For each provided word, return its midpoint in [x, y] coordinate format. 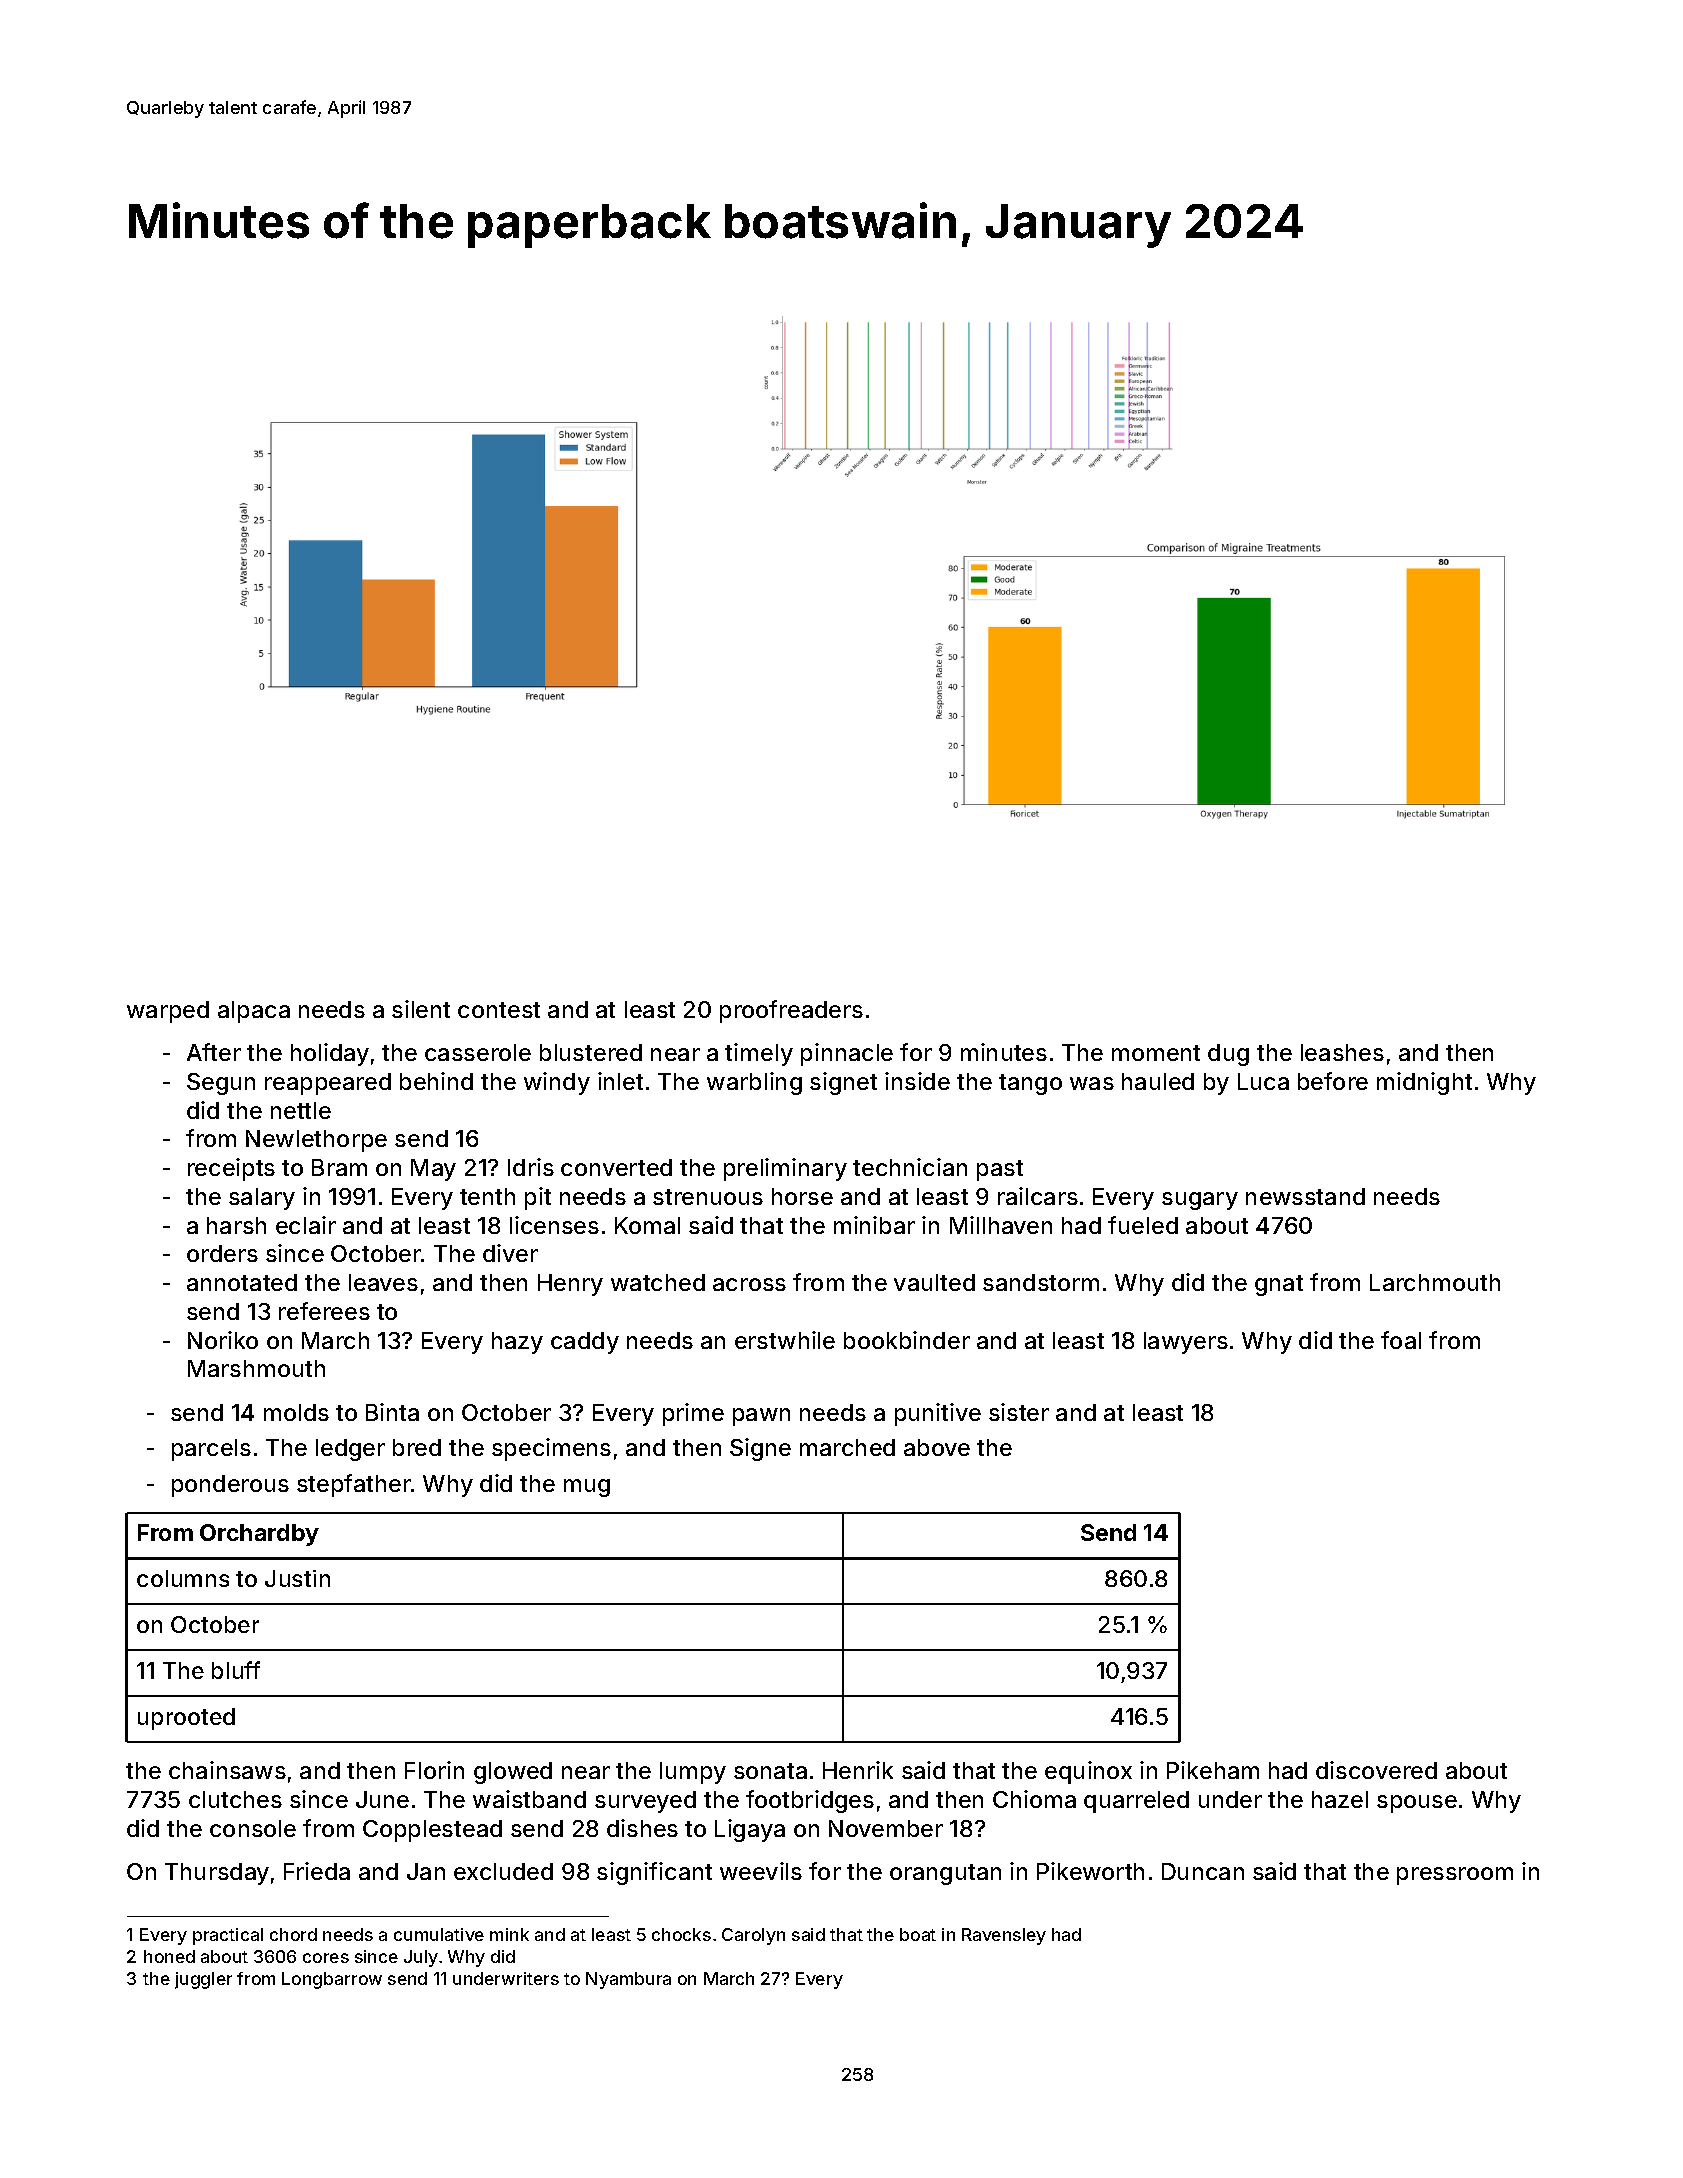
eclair [306, 1225]
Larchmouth [1435, 1282]
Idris [531, 1167]
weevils [761, 1871]
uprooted [186, 1719]
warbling [754, 1083]
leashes [1342, 1052]
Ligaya [750, 1830]
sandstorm [1041, 1282]
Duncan [1203, 1871]
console [253, 1828]
